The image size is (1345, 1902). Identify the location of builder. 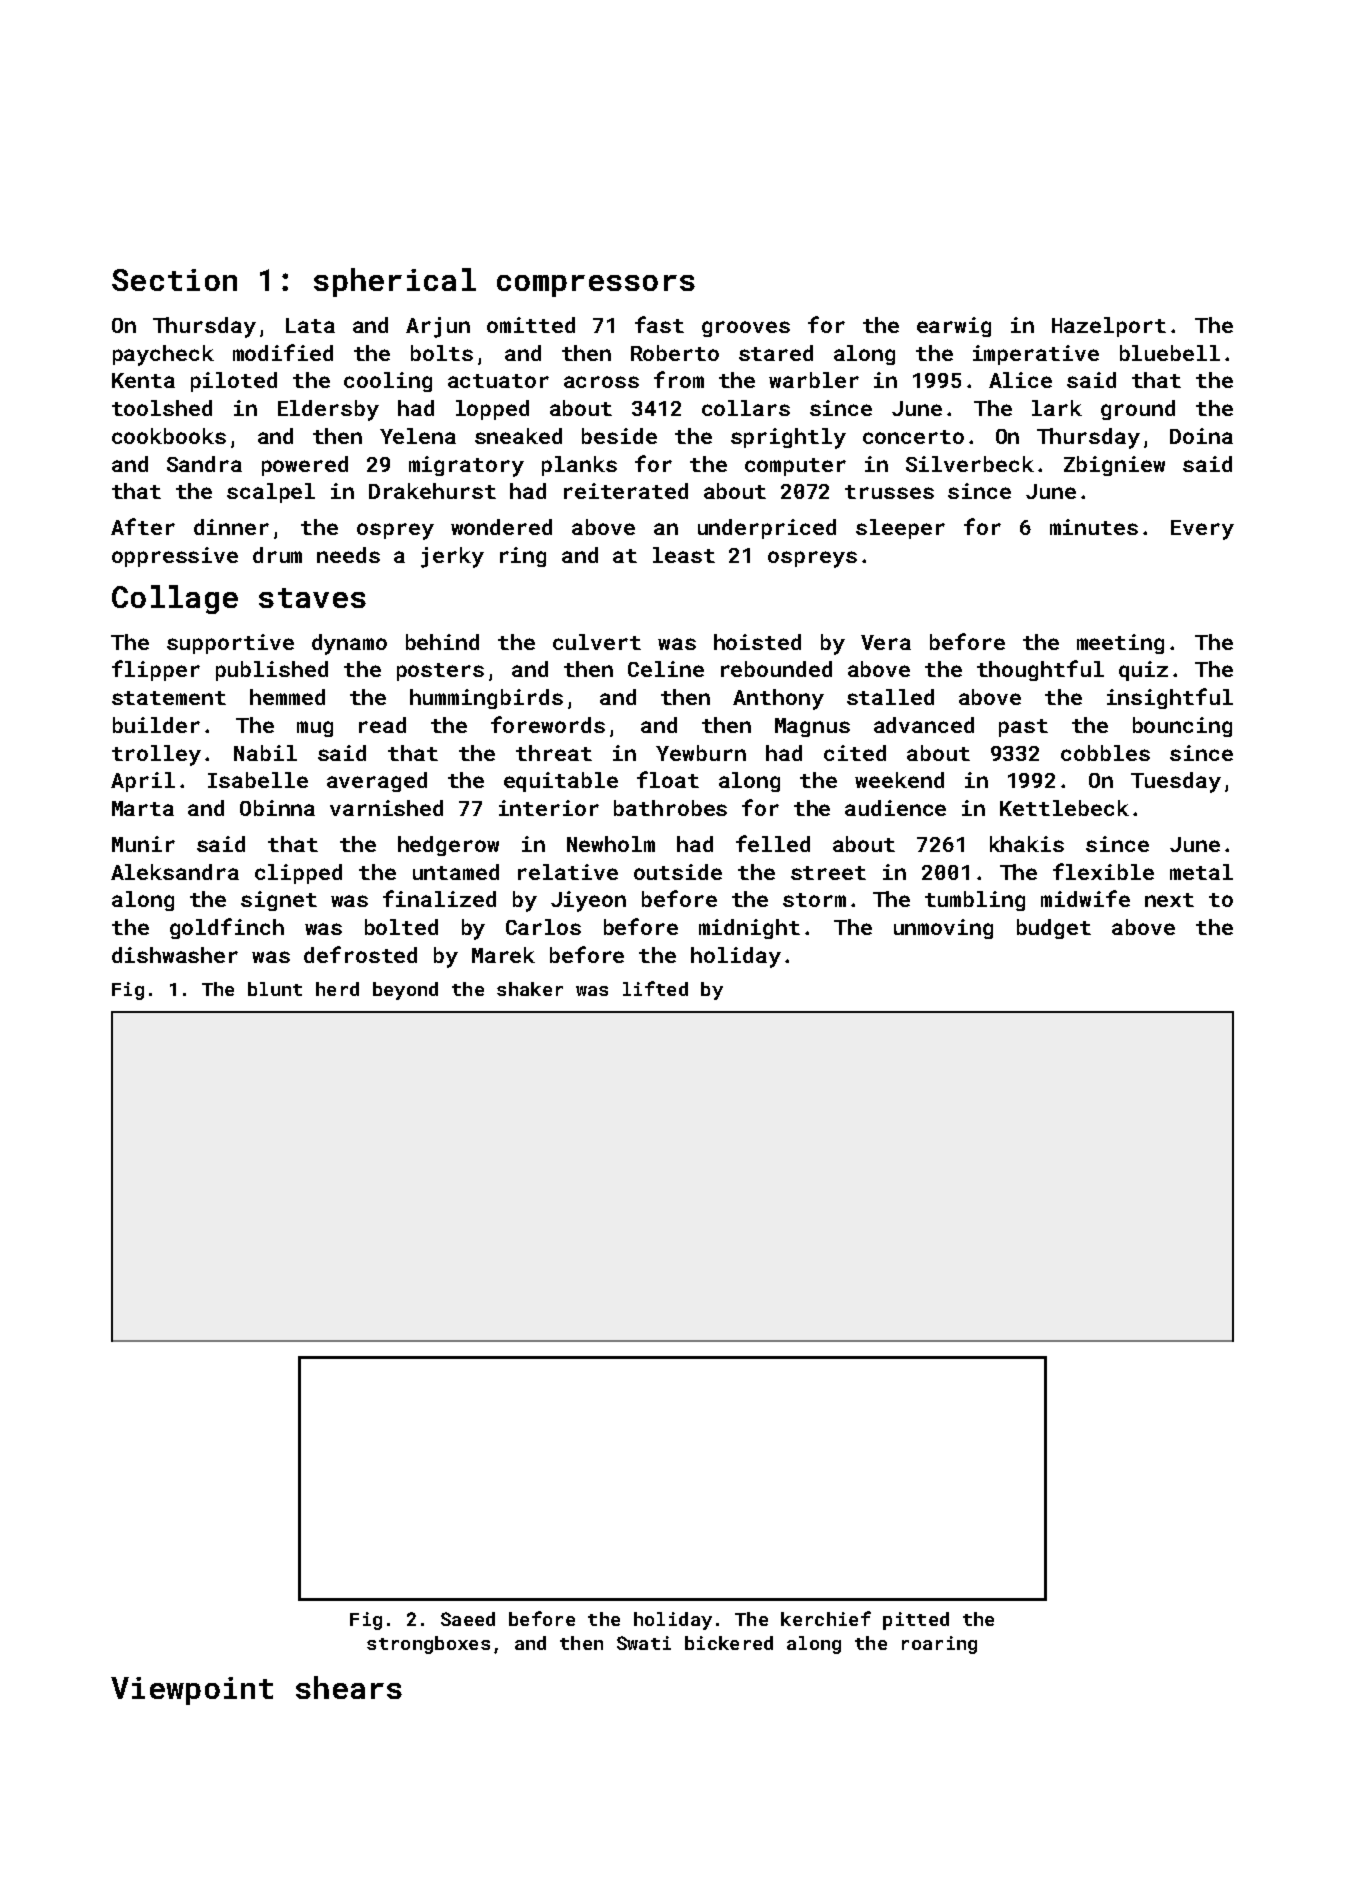
(156, 725).
